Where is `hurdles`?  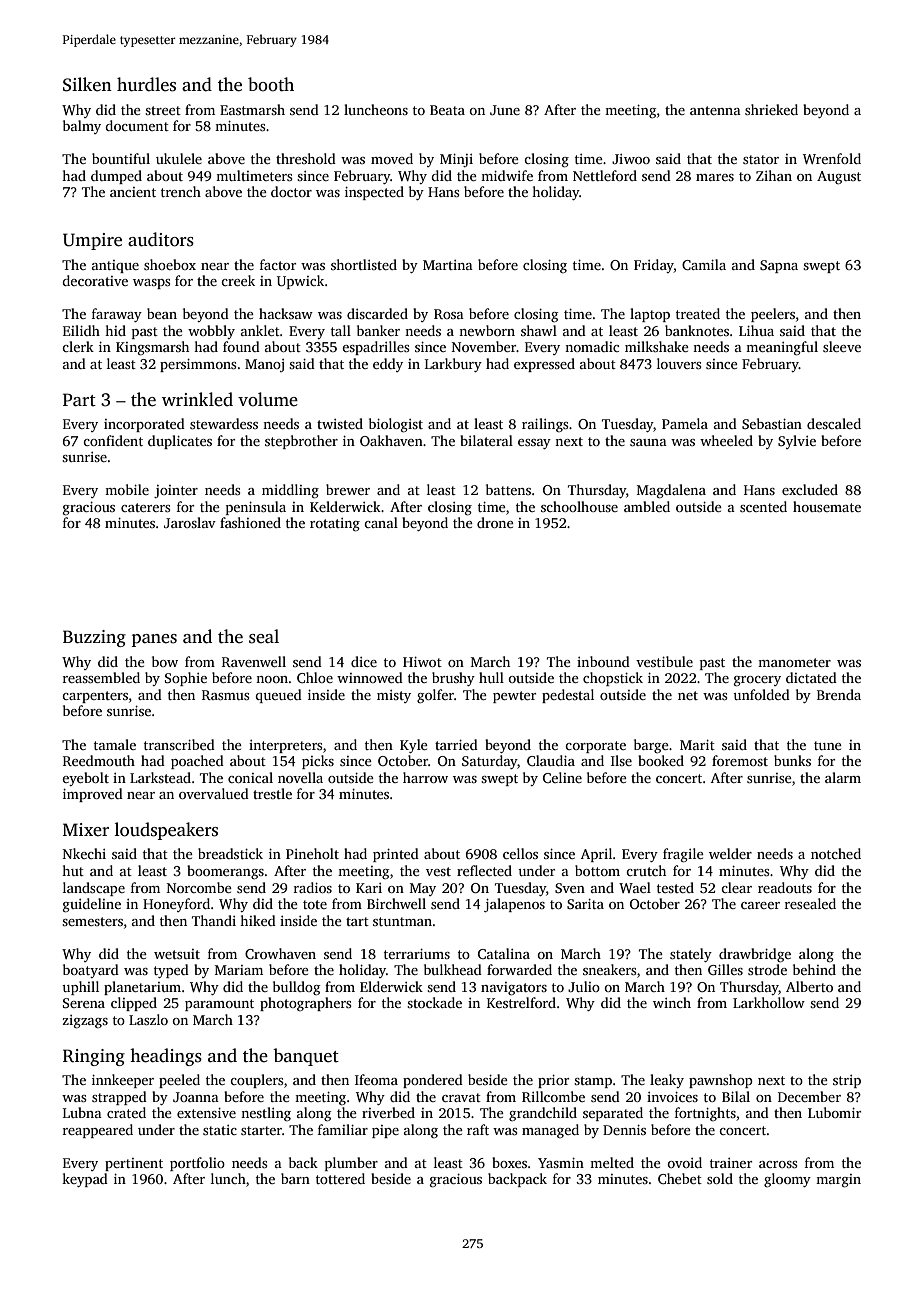
hurdles is located at coordinates (146, 84).
